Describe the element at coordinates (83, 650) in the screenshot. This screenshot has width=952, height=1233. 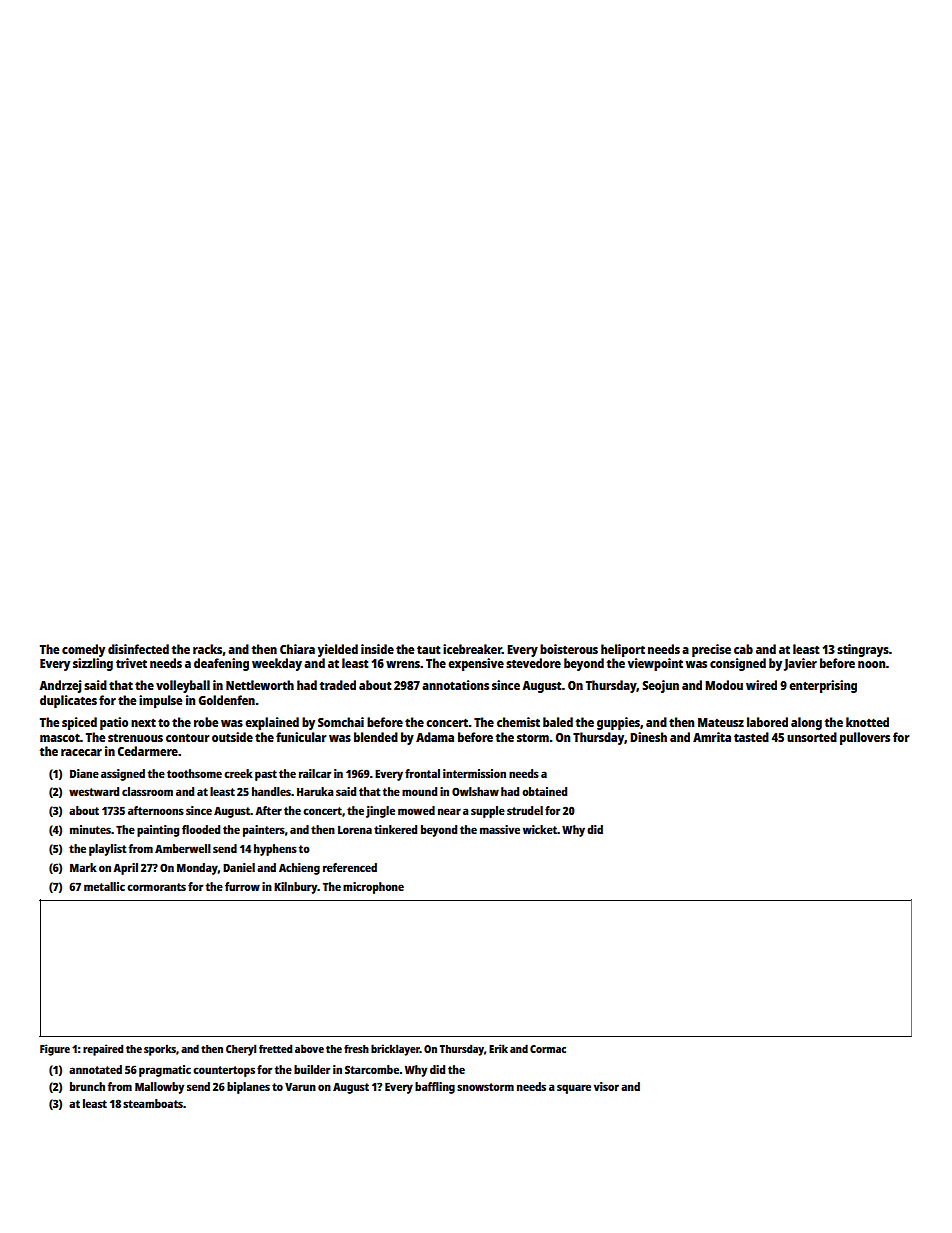
I see `comedy` at that location.
